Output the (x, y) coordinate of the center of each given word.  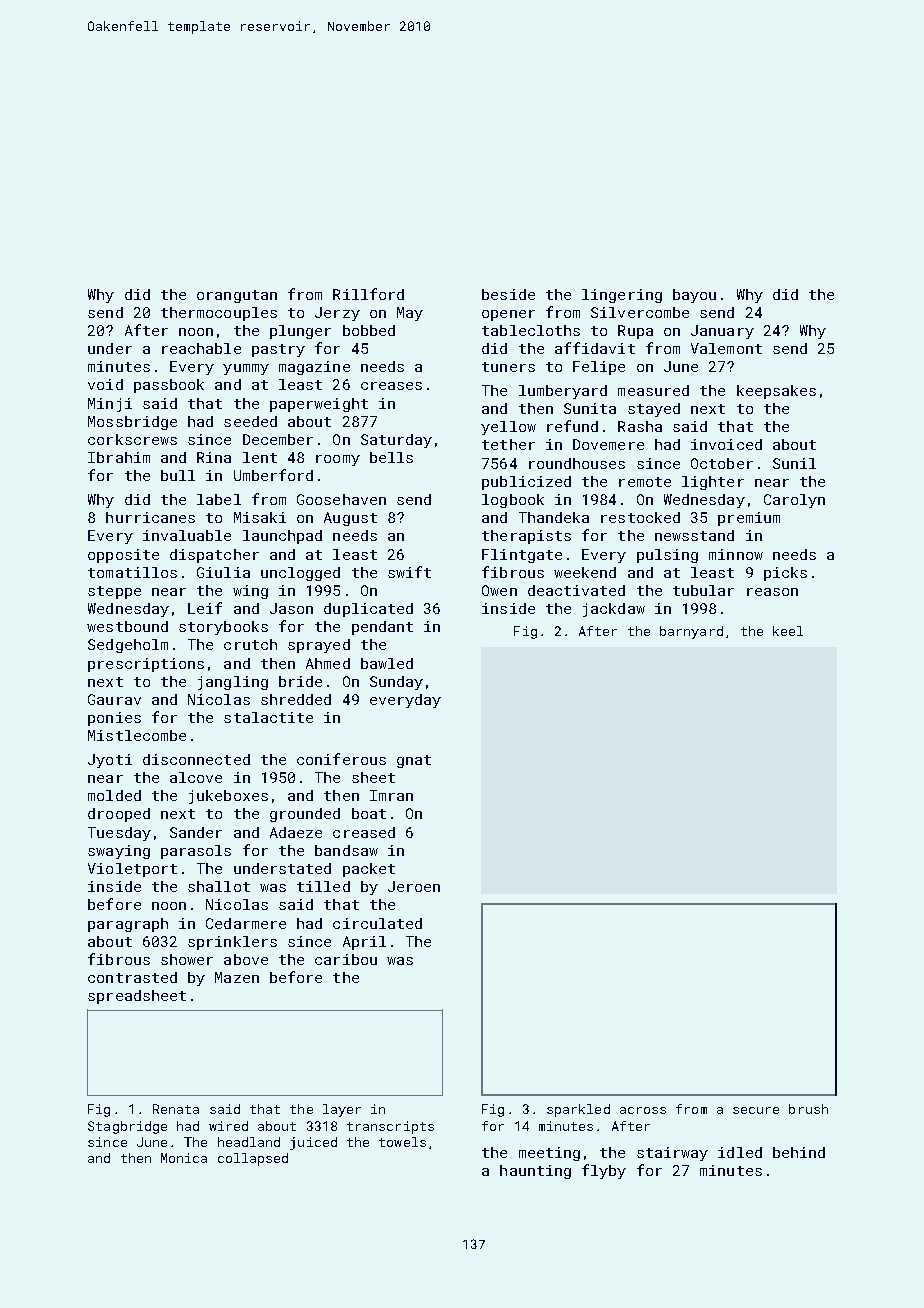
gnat (414, 761)
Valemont (726, 348)
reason (772, 592)
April (364, 943)
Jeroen (414, 886)
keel (788, 631)
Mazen (237, 977)
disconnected (196, 759)
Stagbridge (127, 1127)
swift (409, 572)
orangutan (237, 296)
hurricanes (150, 517)
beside (508, 294)
